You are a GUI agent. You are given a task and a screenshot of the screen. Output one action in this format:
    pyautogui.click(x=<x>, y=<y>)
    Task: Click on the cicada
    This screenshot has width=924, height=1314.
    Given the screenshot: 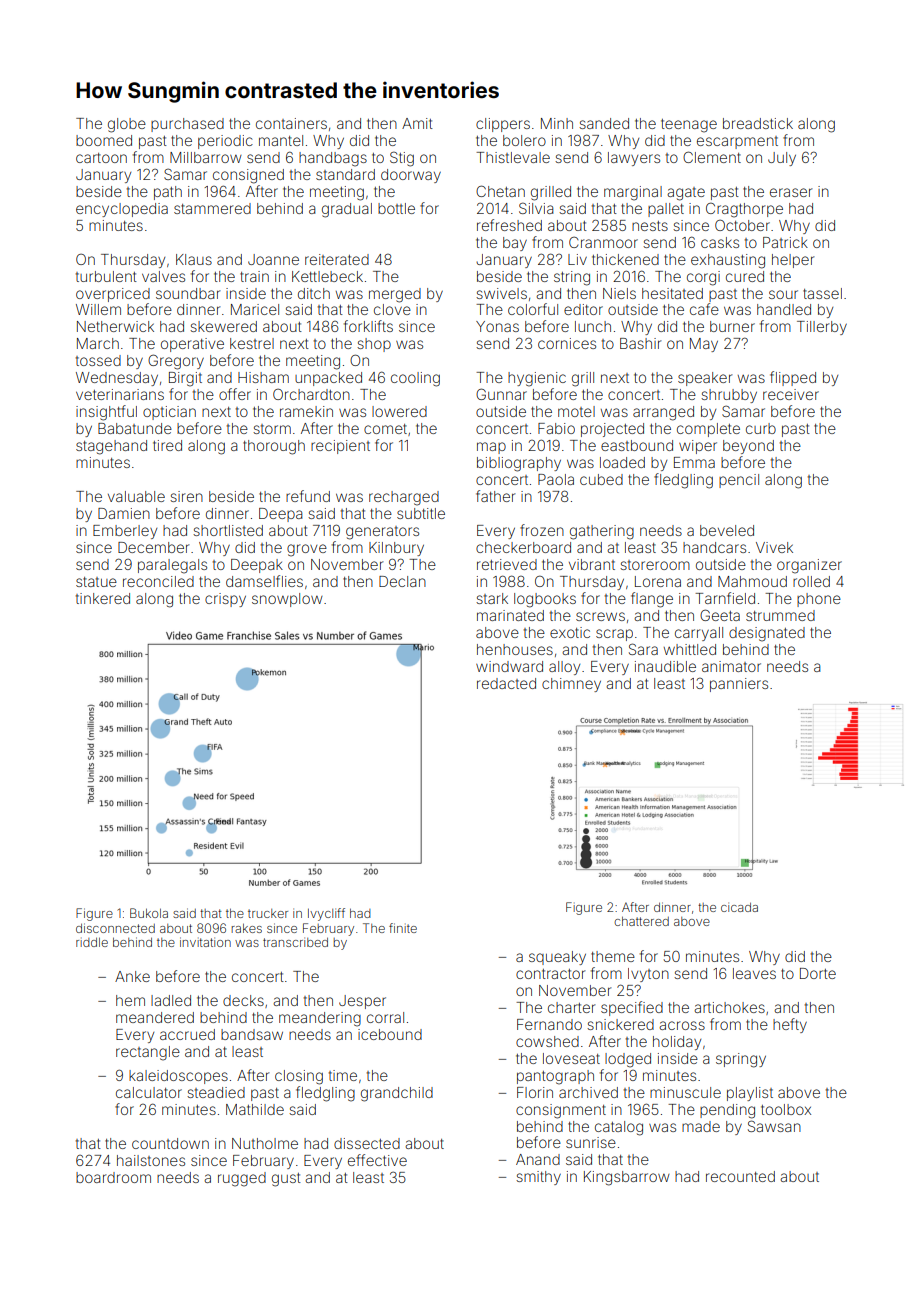 What is the action you would take?
    pyautogui.click(x=739, y=907)
